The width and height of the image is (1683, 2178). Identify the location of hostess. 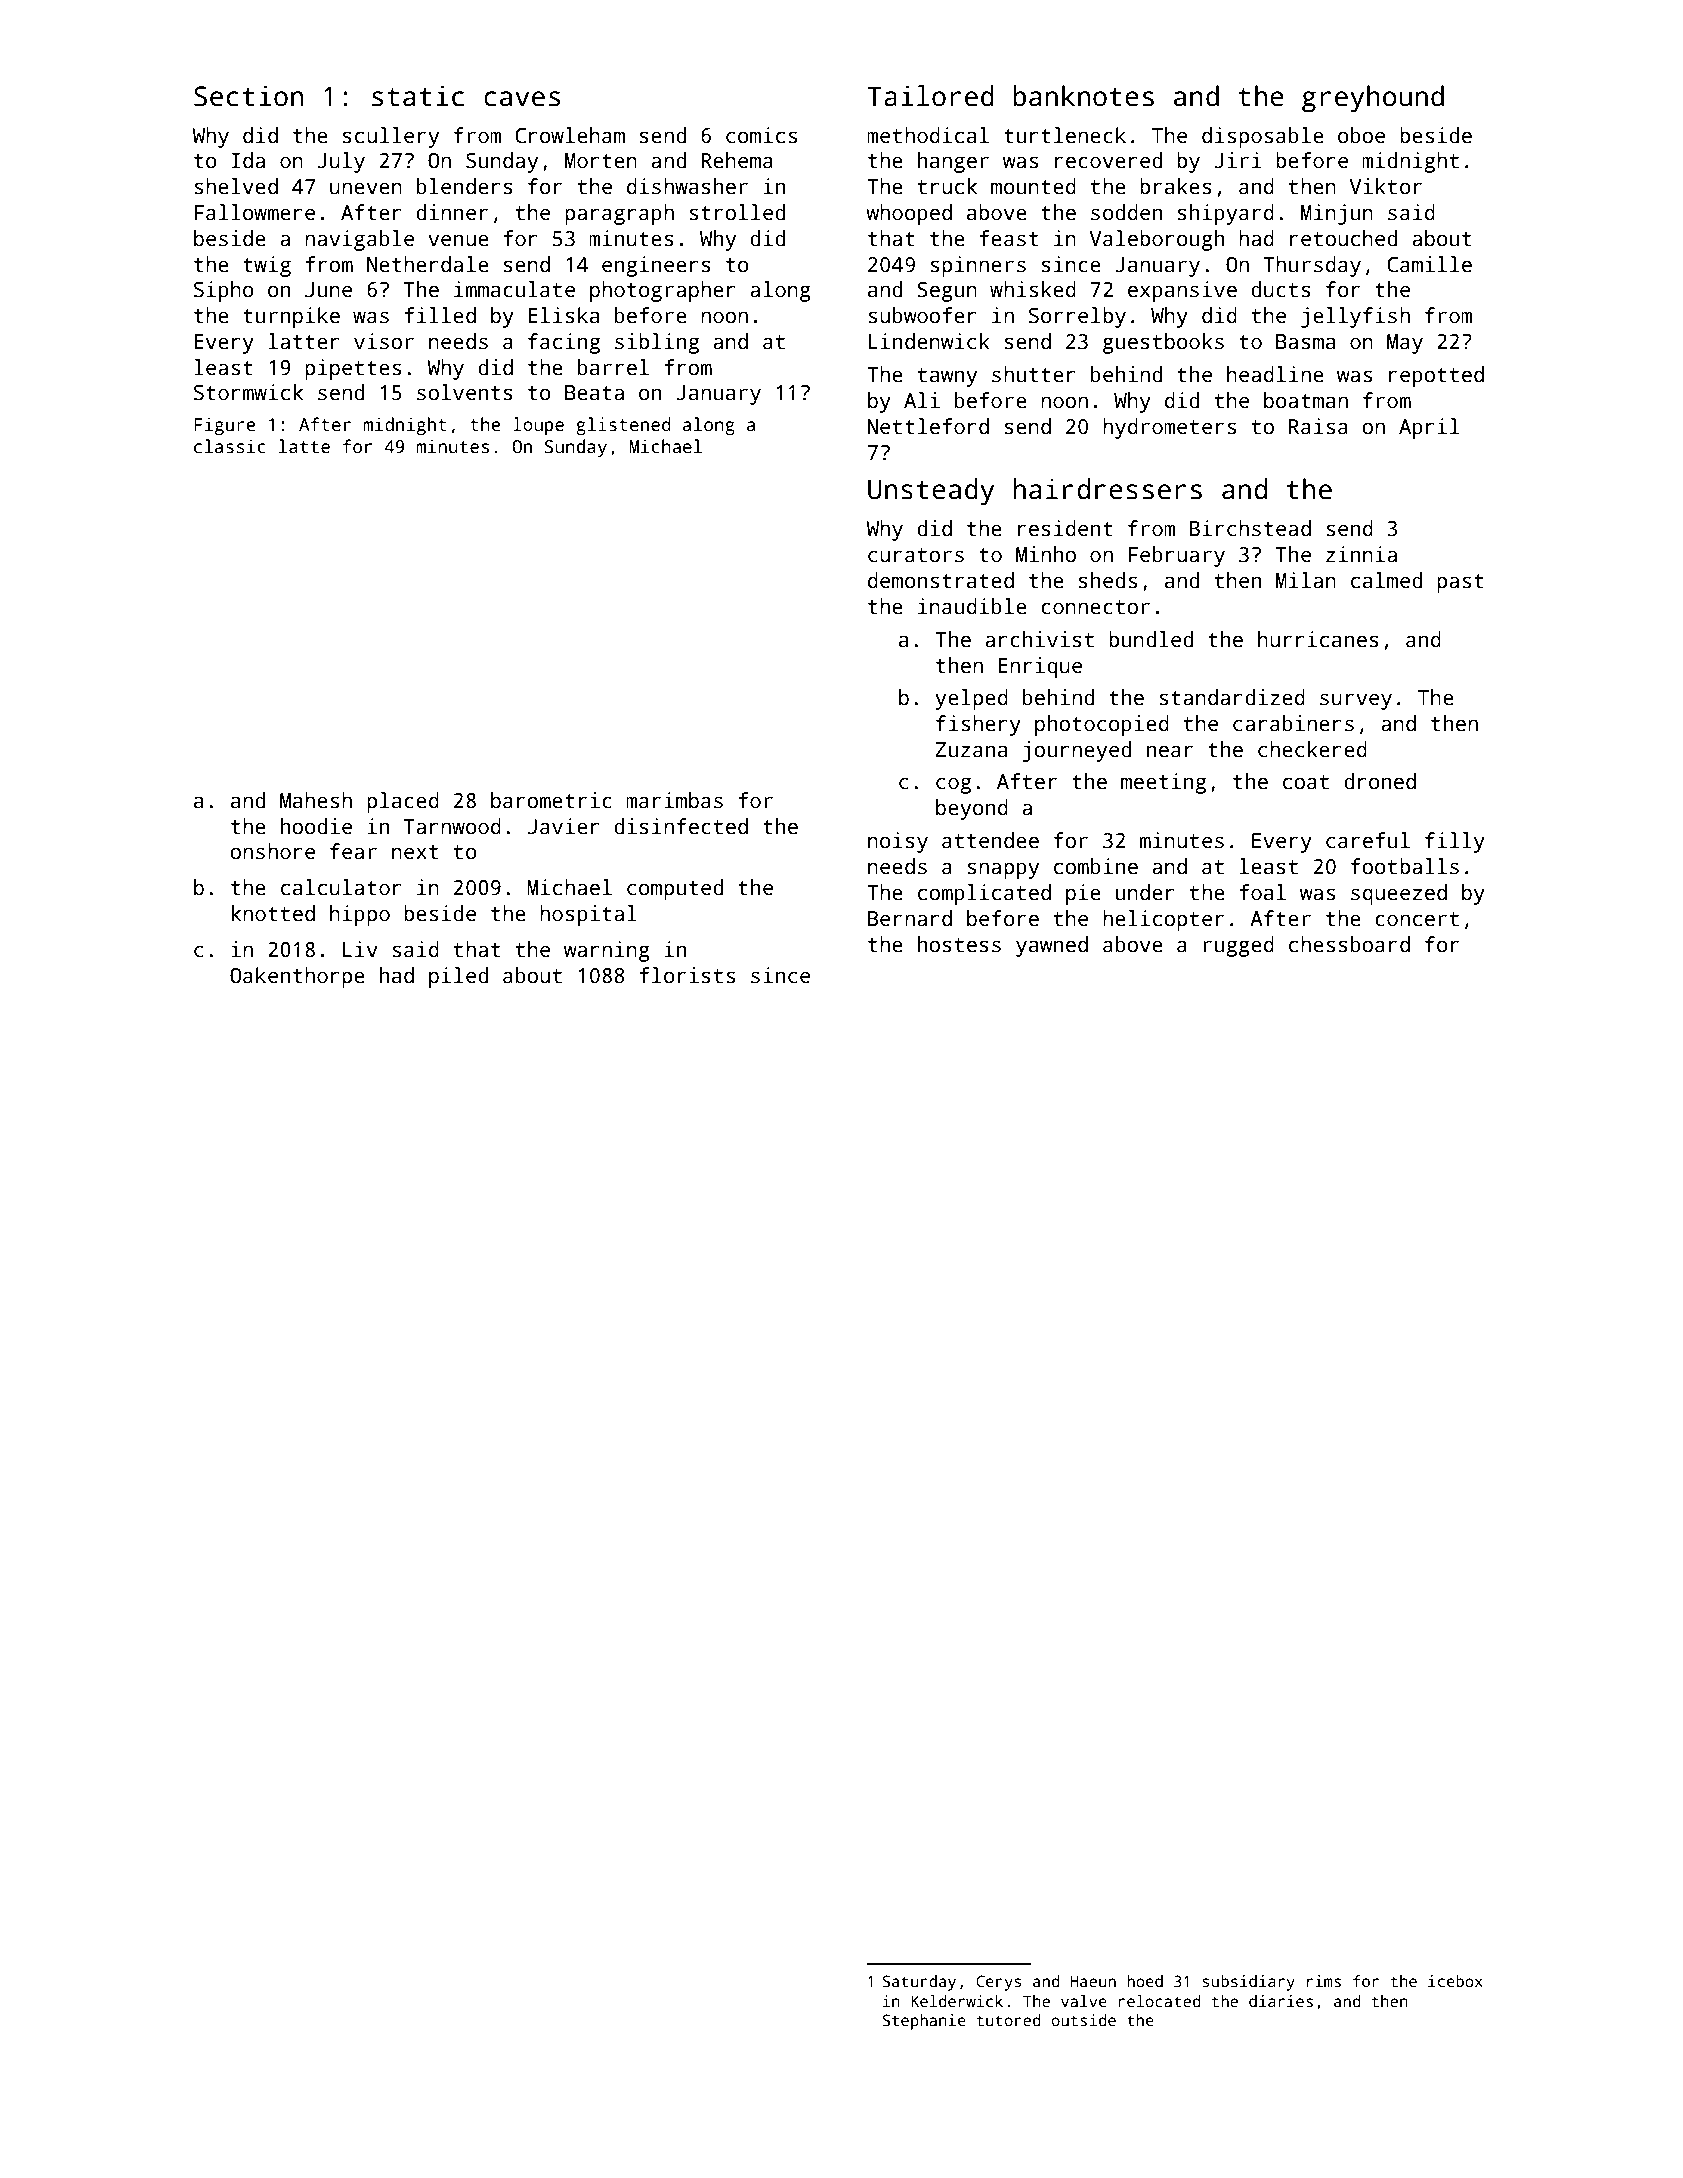
(959, 944).
